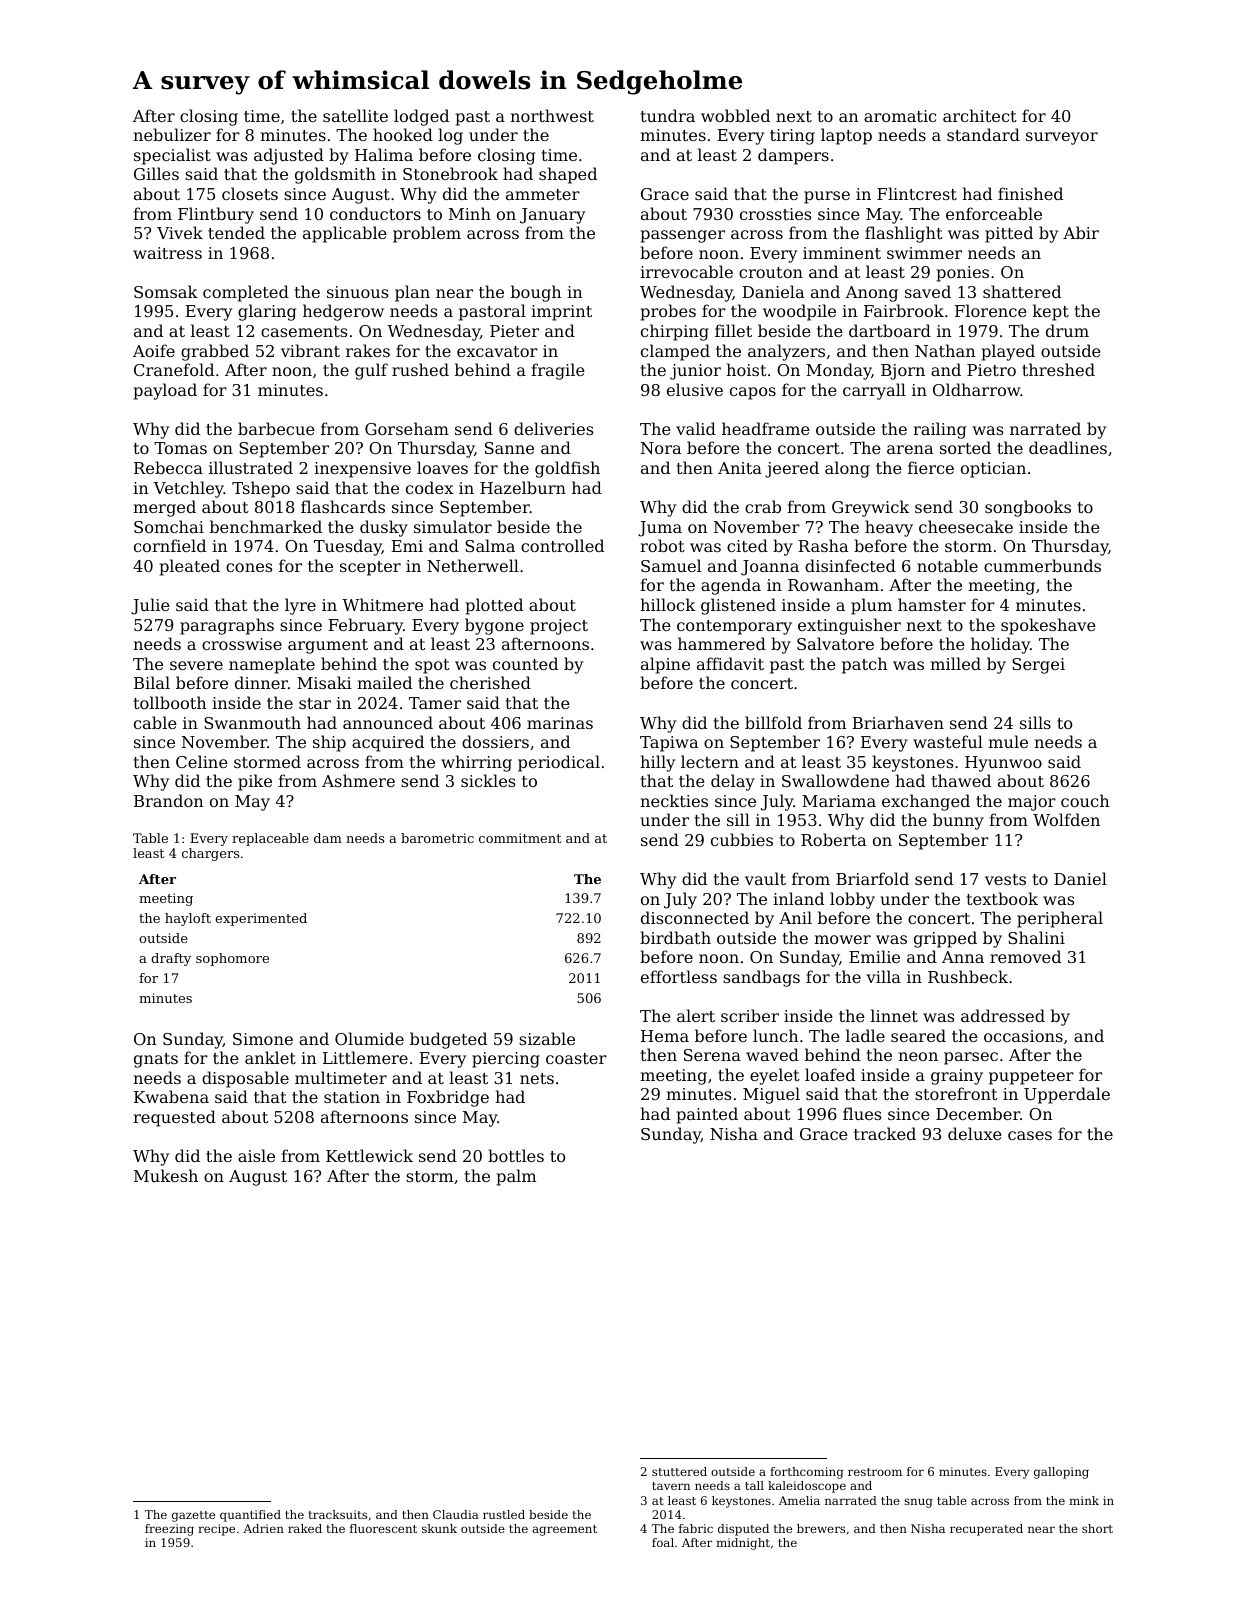  Describe the element at coordinates (383, 1528) in the page. I see `fluorescent` at that location.
